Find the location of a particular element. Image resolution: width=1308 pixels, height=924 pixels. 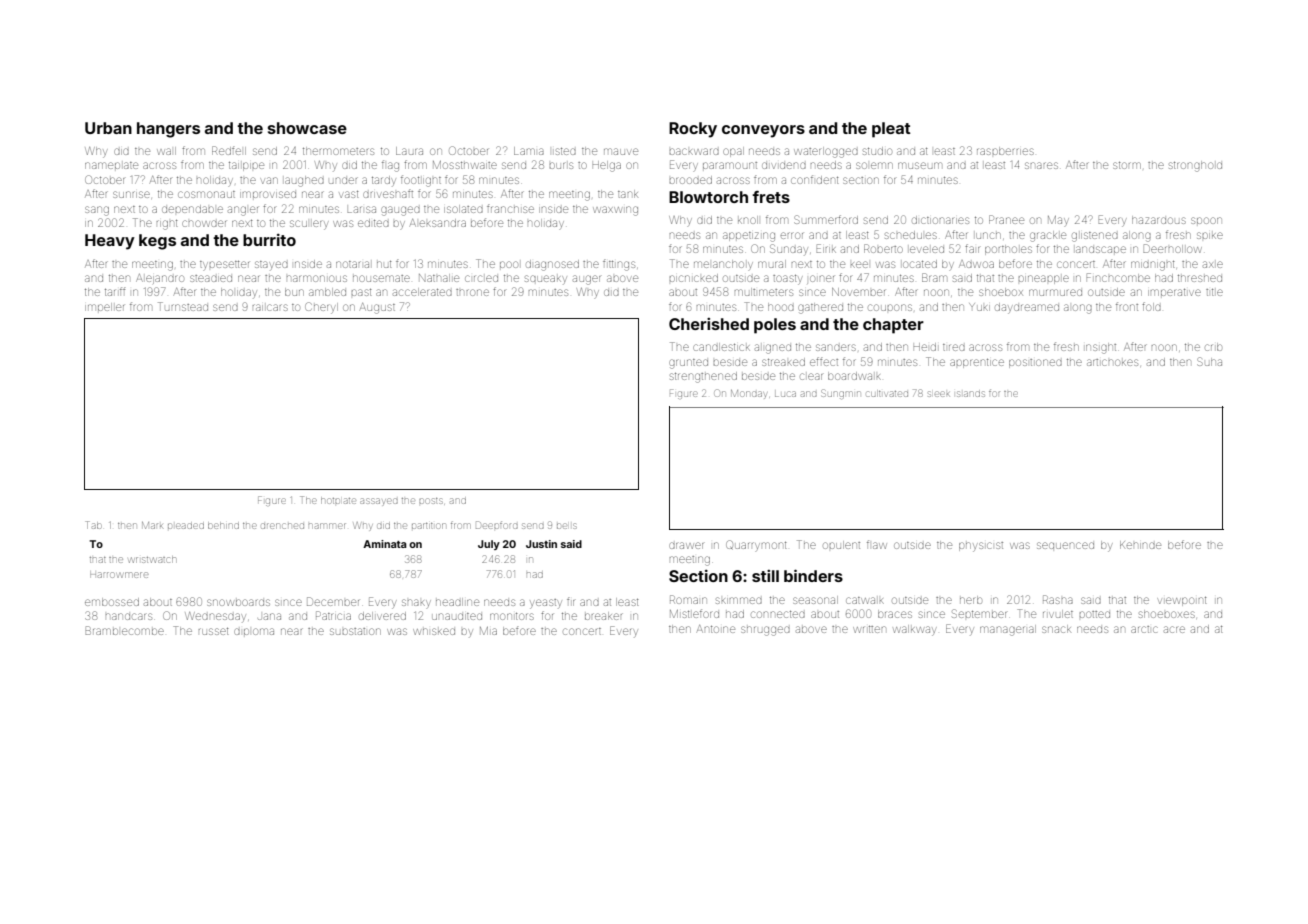

bells is located at coordinates (566, 526).
